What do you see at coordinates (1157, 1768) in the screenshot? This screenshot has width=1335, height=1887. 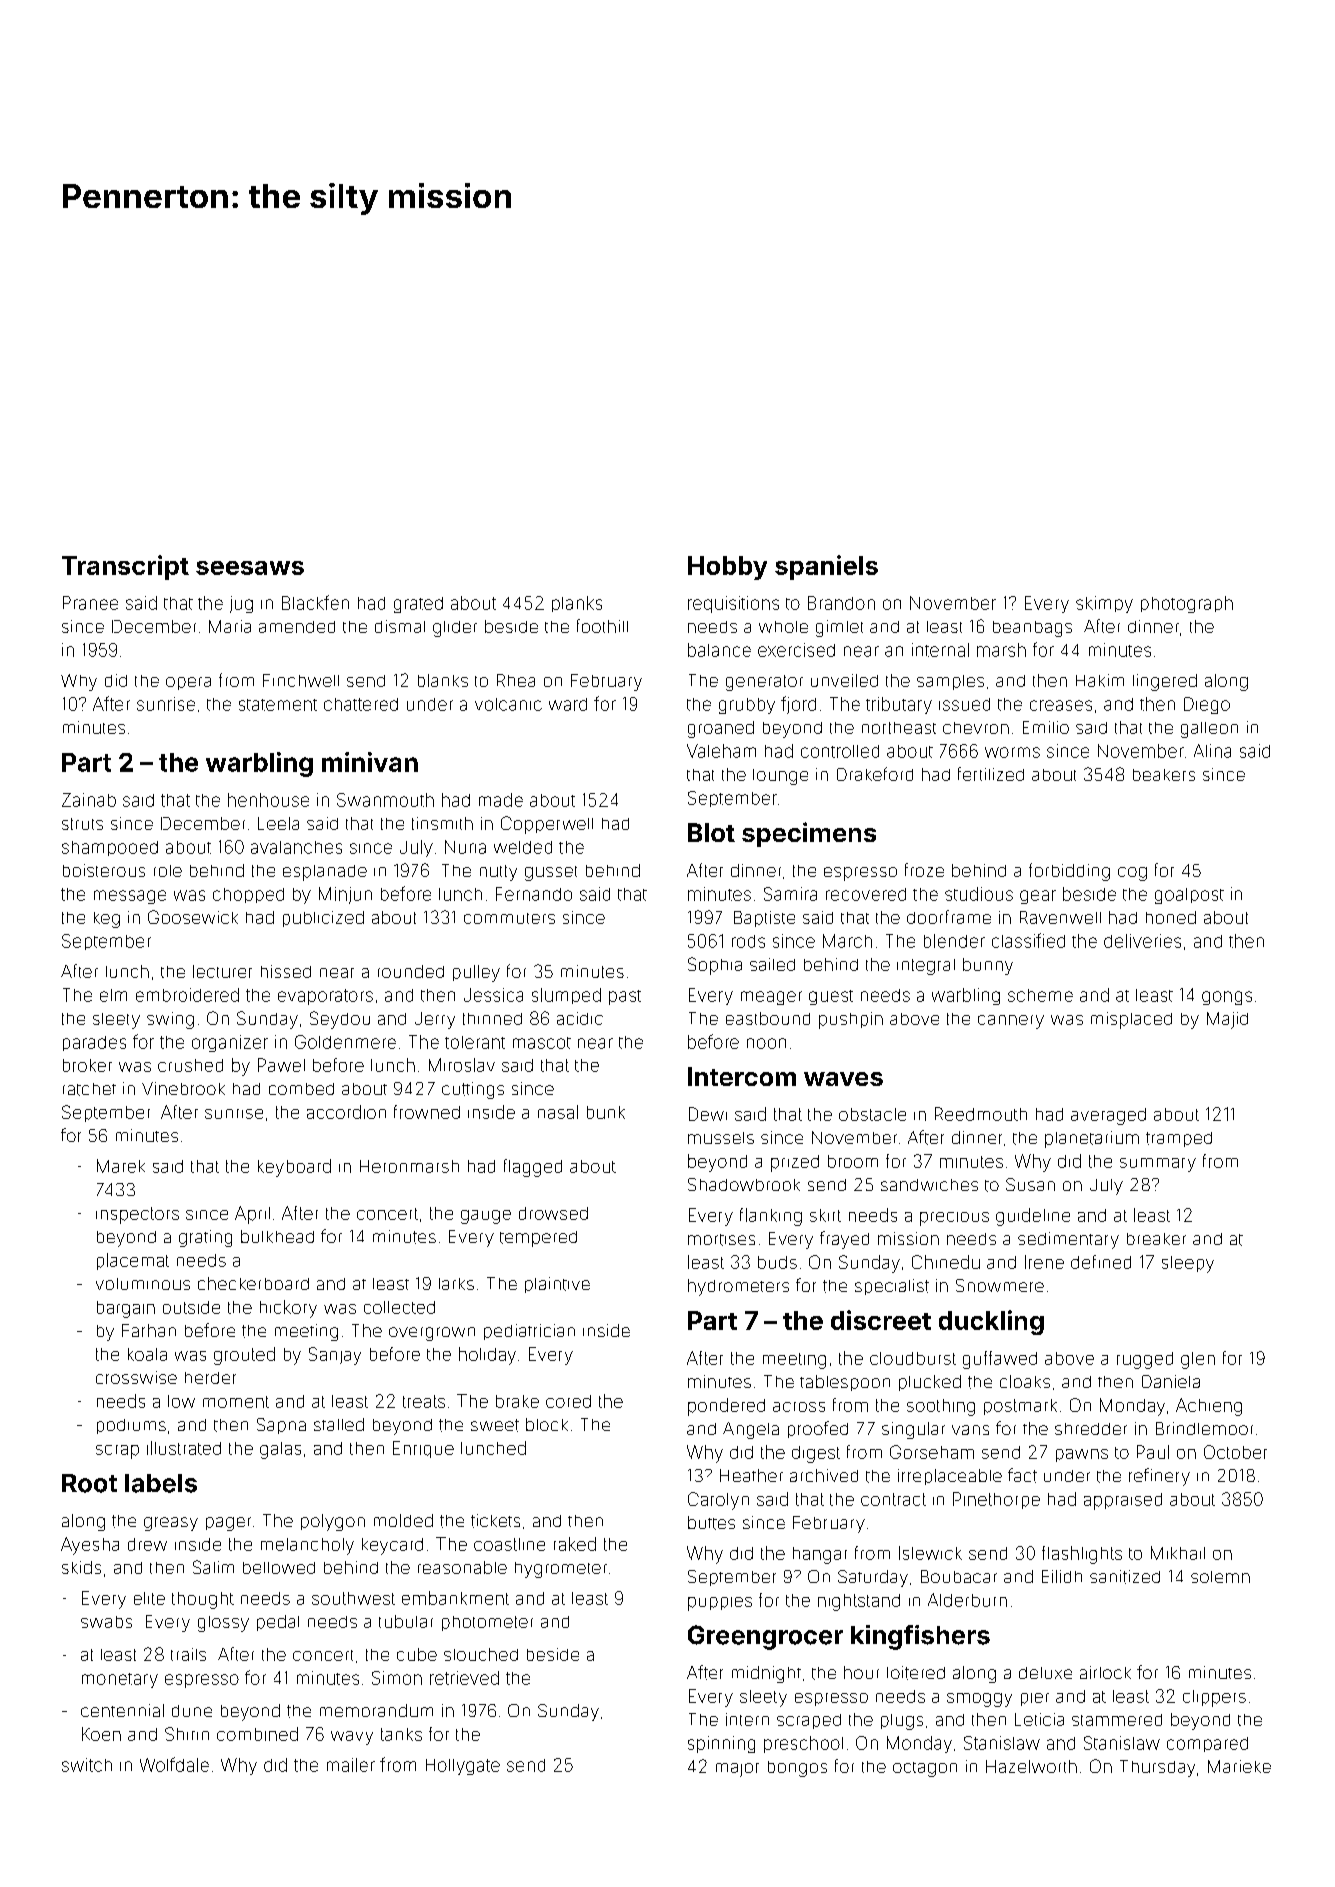 I see `Thursday` at bounding box center [1157, 1768].
